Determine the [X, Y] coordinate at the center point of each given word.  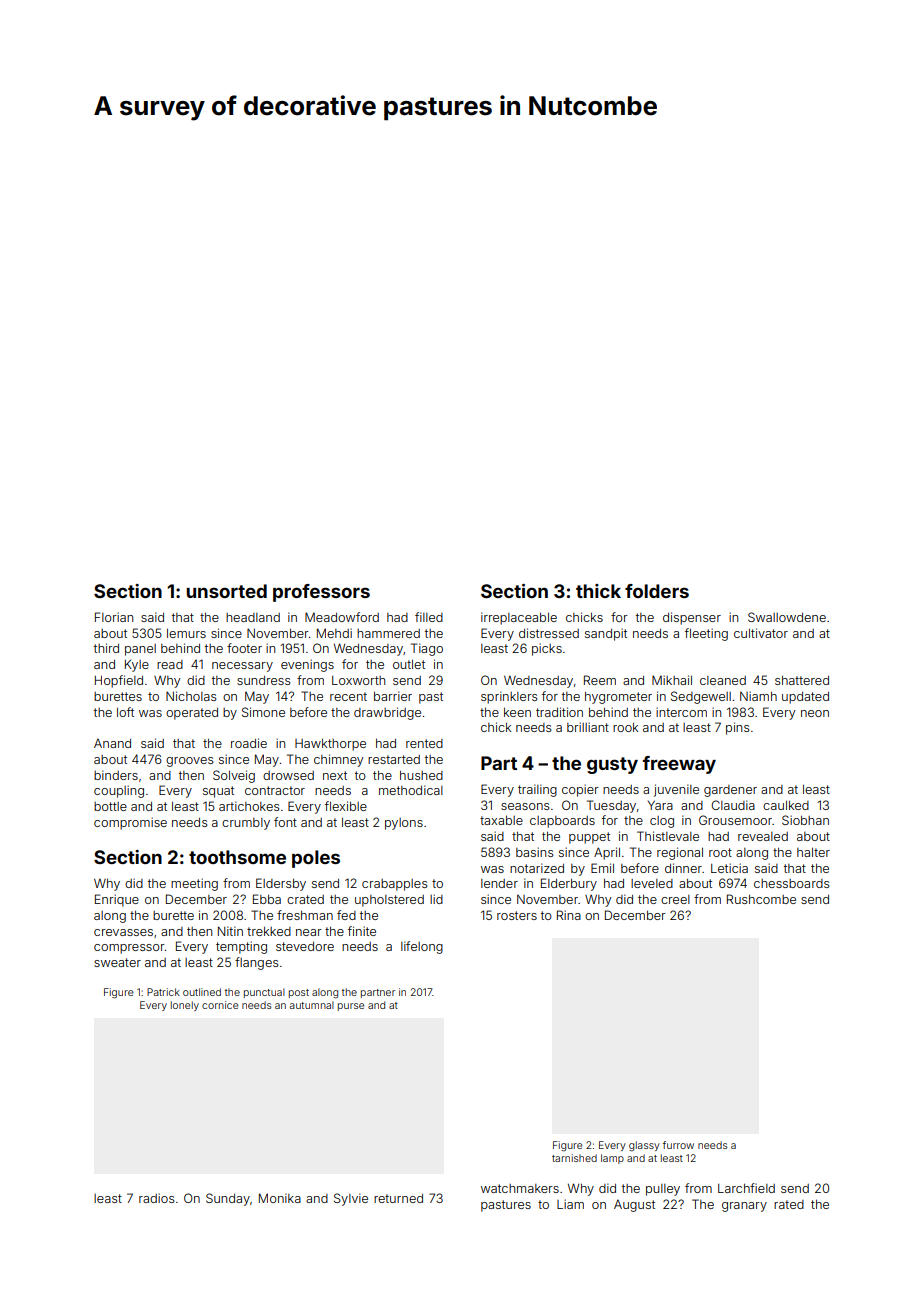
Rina [569, 915]
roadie [249, 743]
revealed [763, 836]
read [170, 664]
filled [429, 617]
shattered [802, 680]
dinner [683, 868]
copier [580, 790]
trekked [269, 931]
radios [157, 1198]
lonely [185, 1006]
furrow [678, 1145]
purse [351, 1007]
